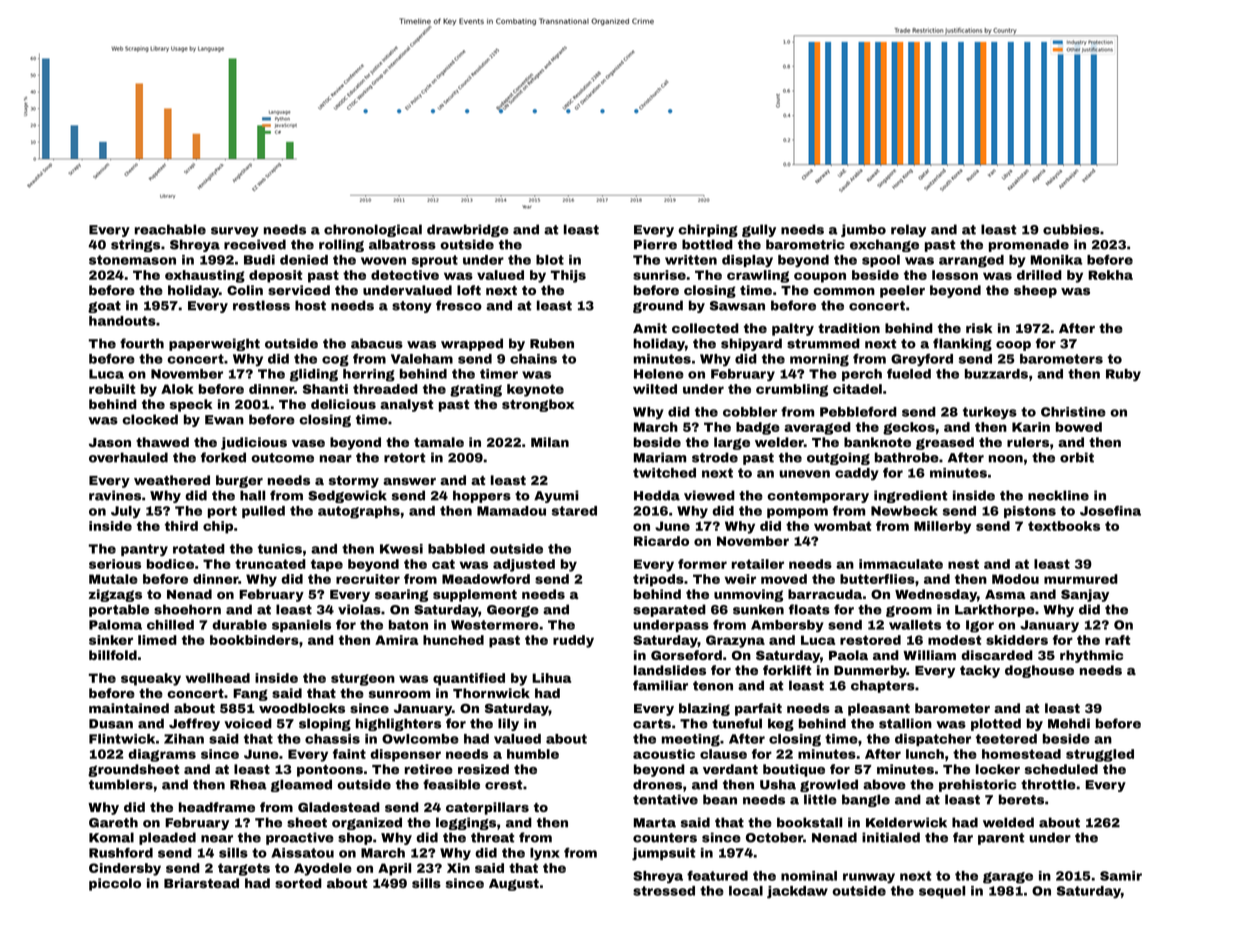 This document has width=1233, height=952. What do you see at coordinates (1021, 799) in the document?
I see `berets` at bounding box center [1021, 799].
